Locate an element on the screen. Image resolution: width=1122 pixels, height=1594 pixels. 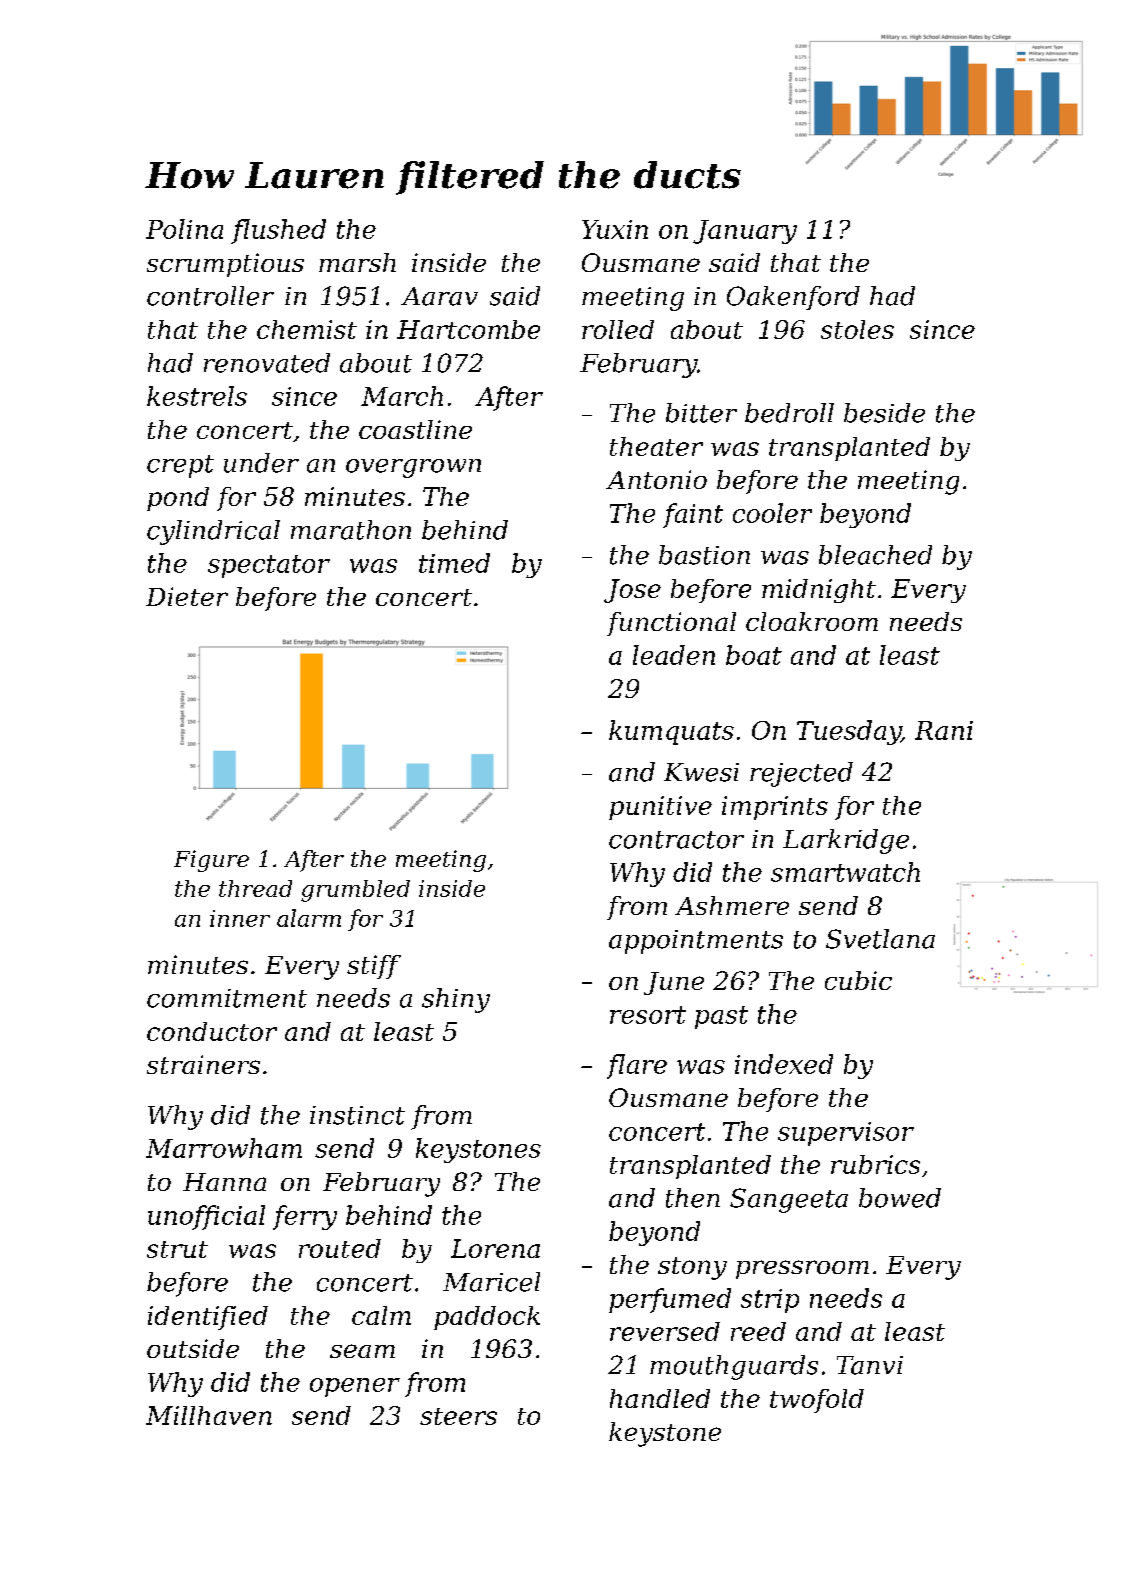
flushed is located at coordinates (278, 231).
